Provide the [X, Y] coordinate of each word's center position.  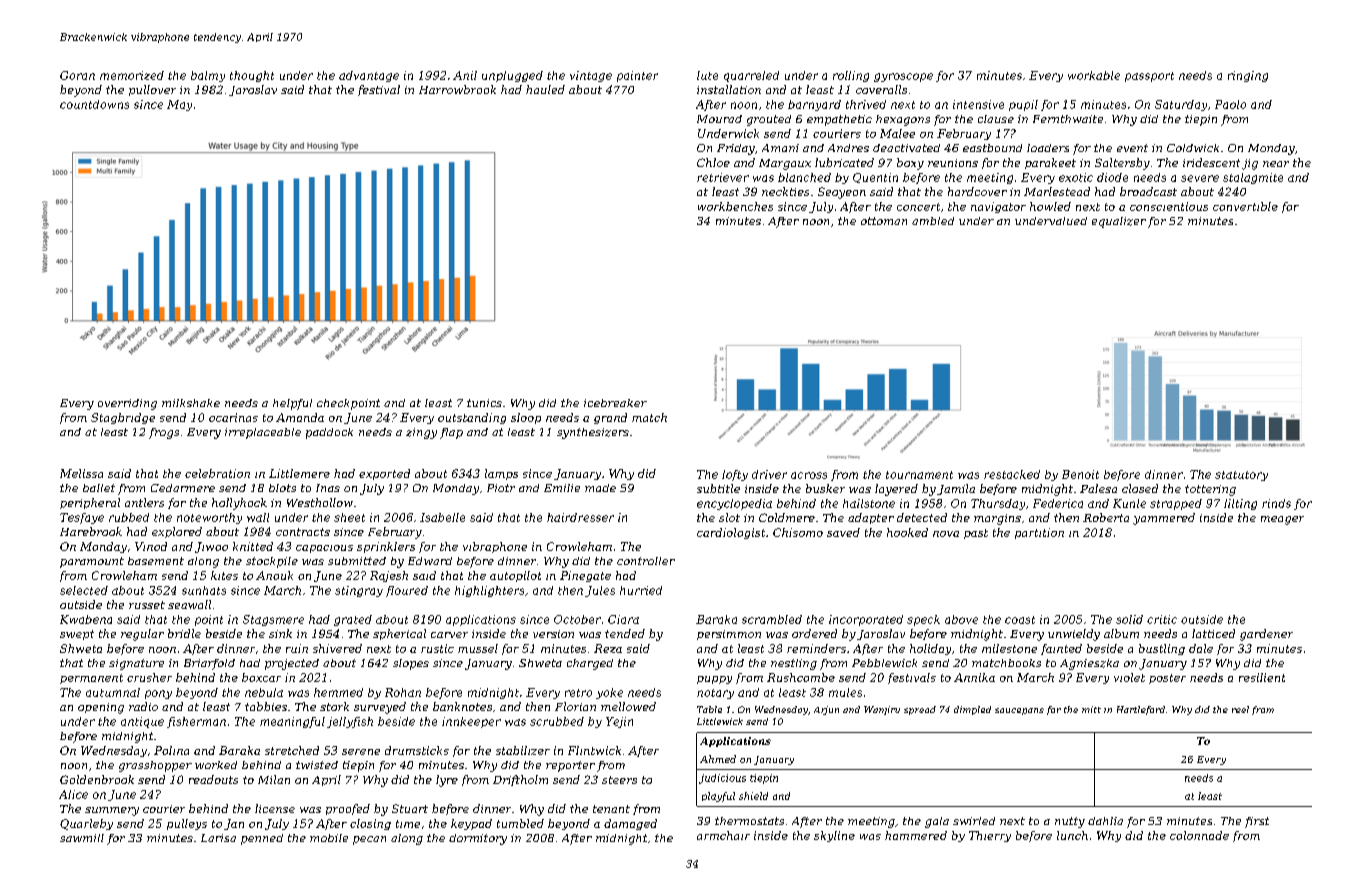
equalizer [1119, 222]
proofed [348, 809]
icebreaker [615, 403]
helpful [292, 404]
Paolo [1230, 104]
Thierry [990, 836]
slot [729, 517]
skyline [834, 836]
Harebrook [91, 531]
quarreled [751, 76]
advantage [369, 76]
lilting [1240, 504]
